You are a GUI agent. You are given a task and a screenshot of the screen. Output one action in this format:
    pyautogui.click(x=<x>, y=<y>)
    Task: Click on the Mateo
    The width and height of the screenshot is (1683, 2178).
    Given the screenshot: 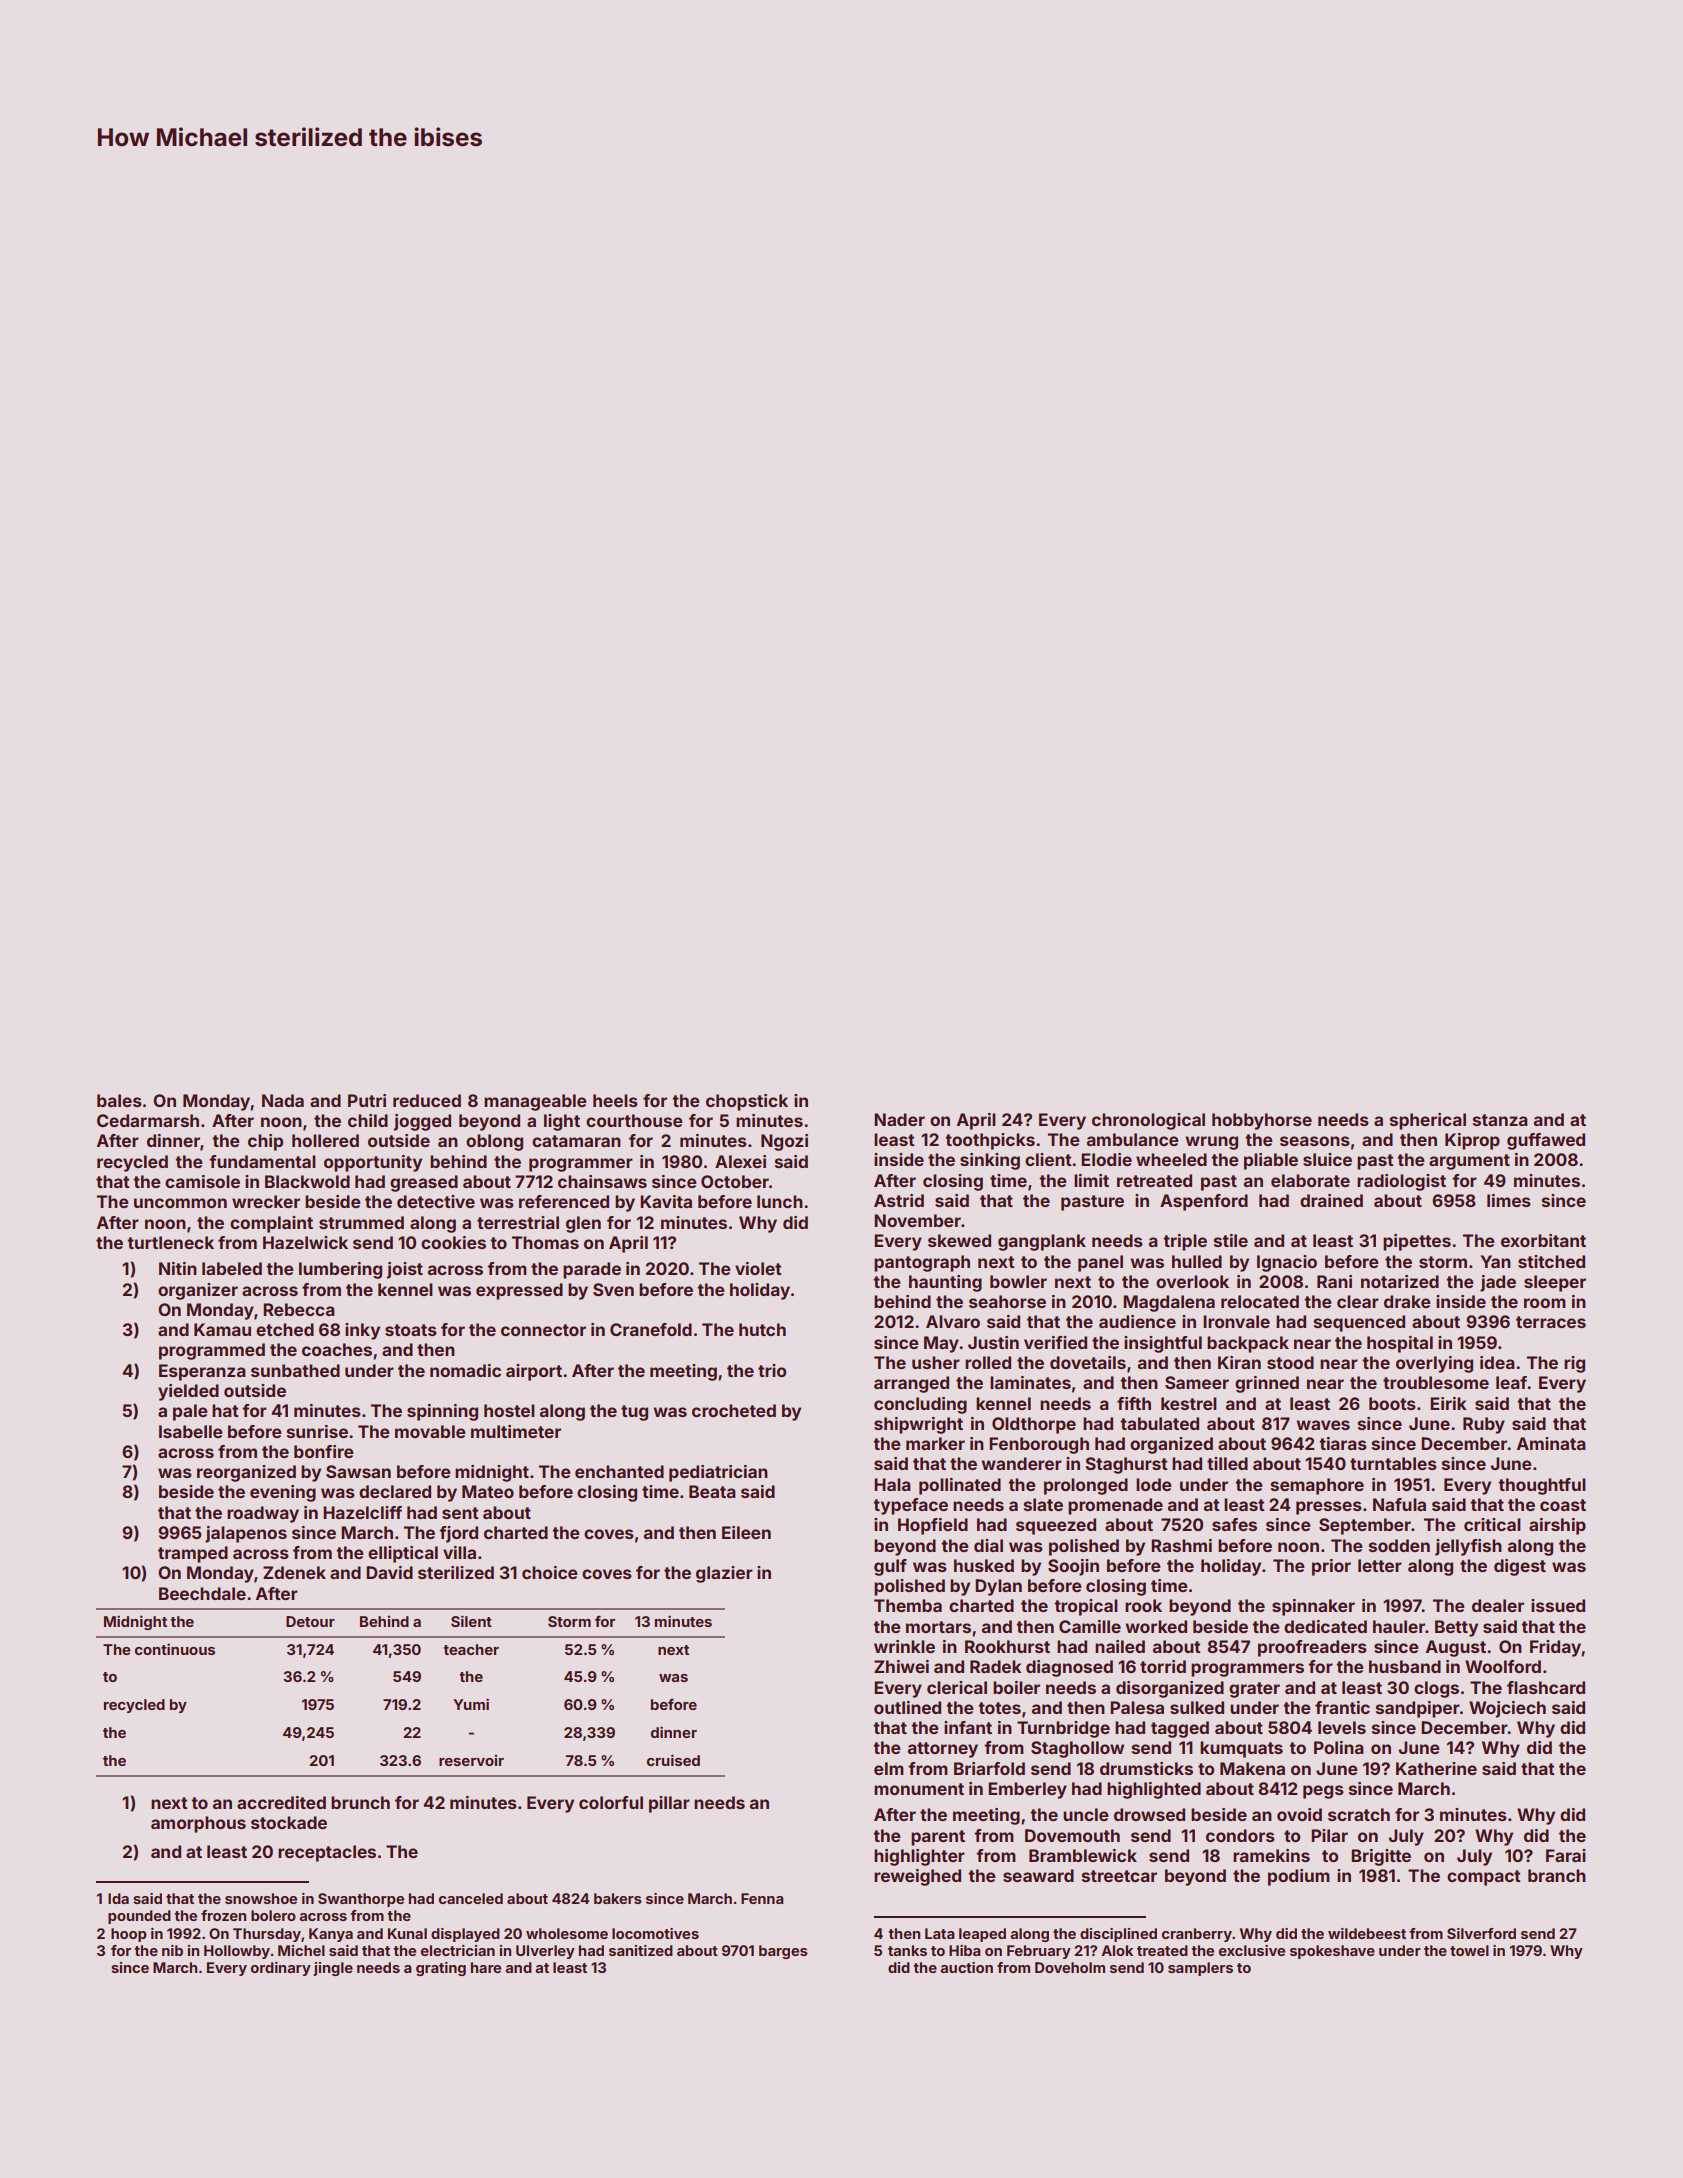 What is the action you would take?
    pyautogui.click(x=488, y=1491)
